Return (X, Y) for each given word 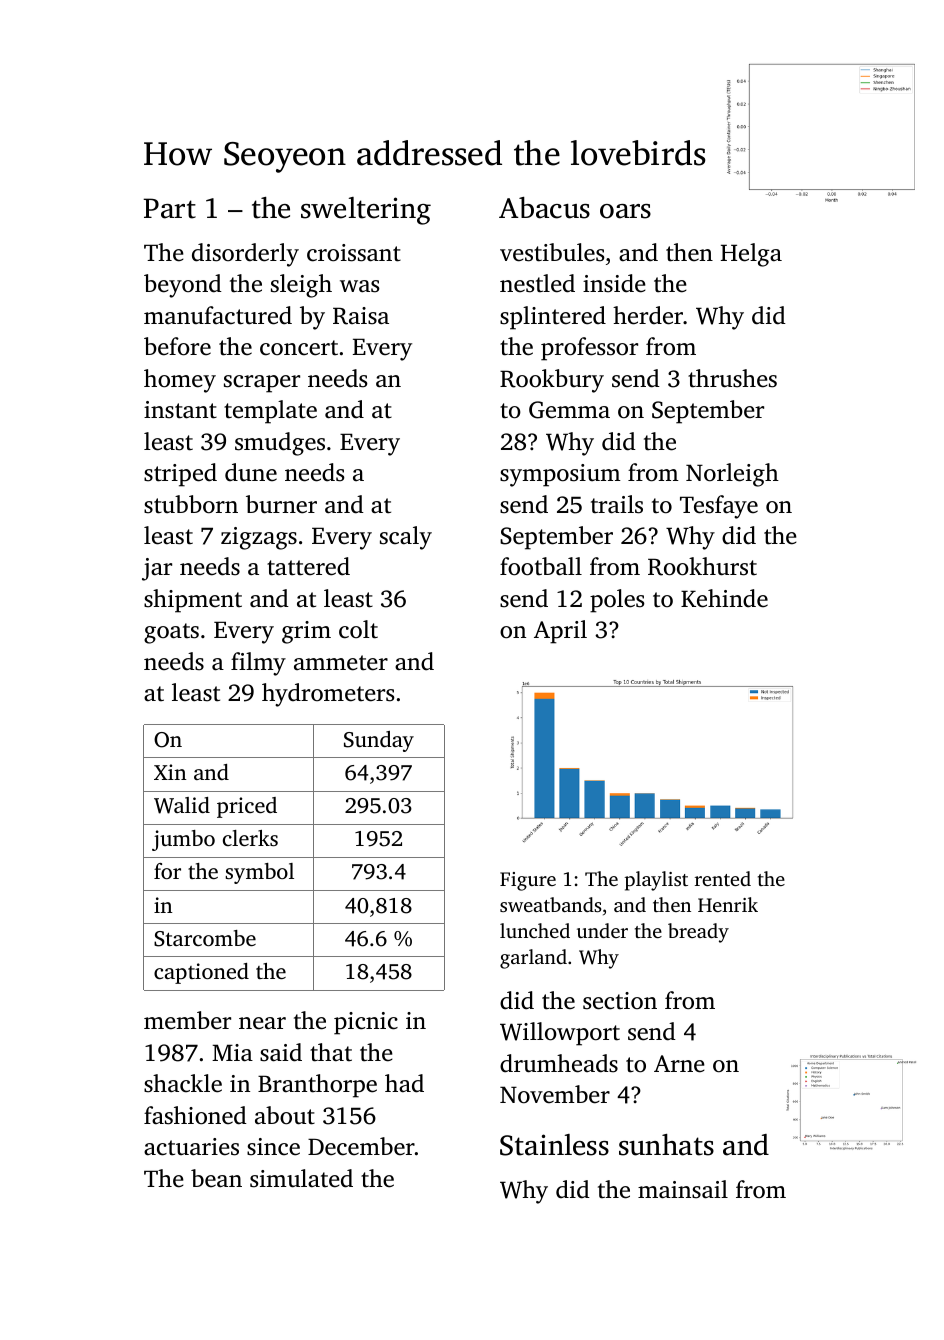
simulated (301, 1178)
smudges (280, 444)
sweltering (366, 211)
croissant (354, 253)
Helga (751, 255)
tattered (308, 566)
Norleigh (732, 475)
